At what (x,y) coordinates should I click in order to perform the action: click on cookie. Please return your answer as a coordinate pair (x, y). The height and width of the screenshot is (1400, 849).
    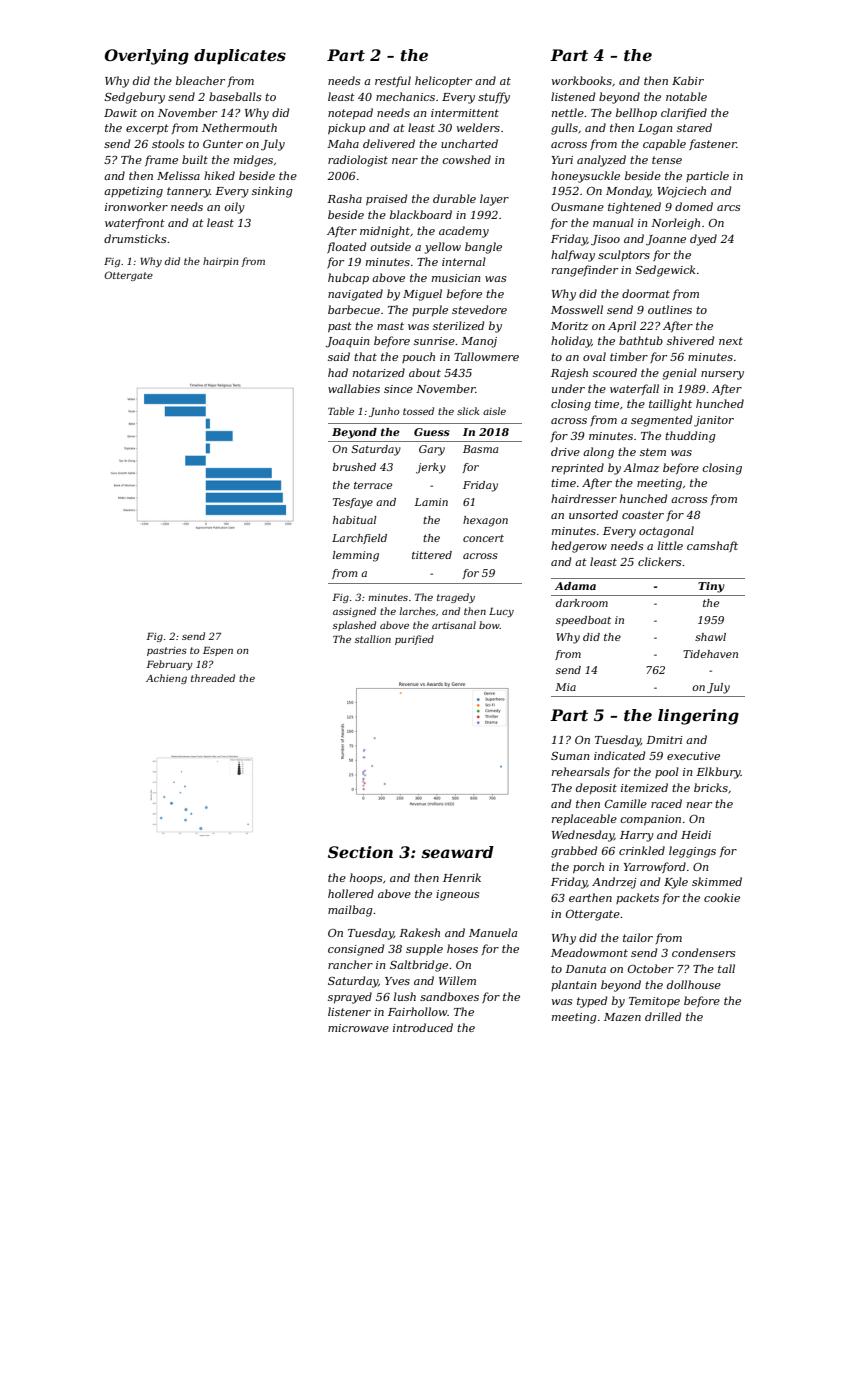
    Looking at the image, I should click on (722, 897).
